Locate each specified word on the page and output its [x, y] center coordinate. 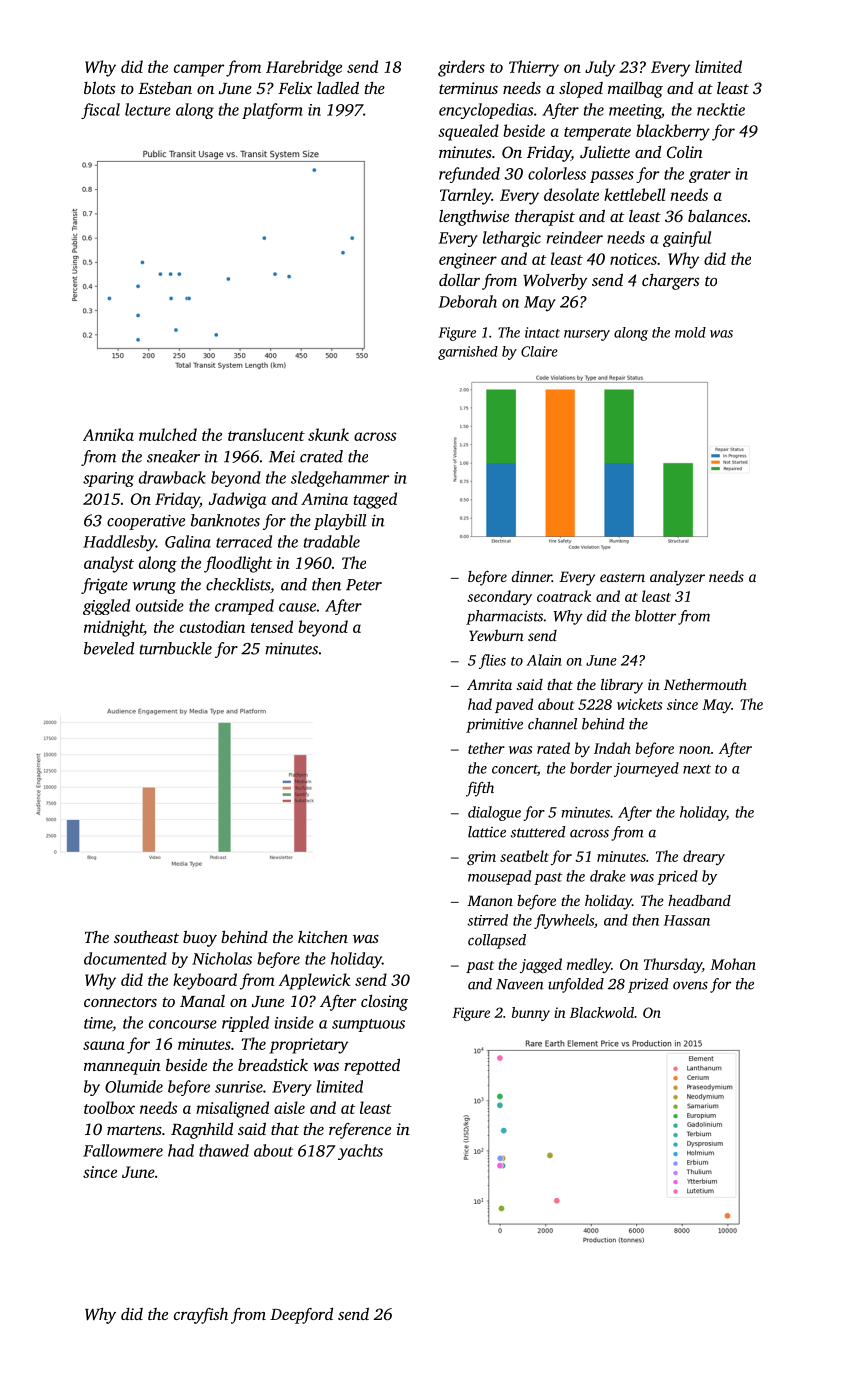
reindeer [575, 237]
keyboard [205, 981]
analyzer [677, 578]
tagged [375, 500]
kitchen [323, 936]
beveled [109, 648]
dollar [459, 279]
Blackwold [602, 1012]
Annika [108, 434]
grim [481, 858]
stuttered [538, 832]
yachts [360, 1152]
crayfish [201, 1316]
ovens [690, 985]
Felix [295, 88]
